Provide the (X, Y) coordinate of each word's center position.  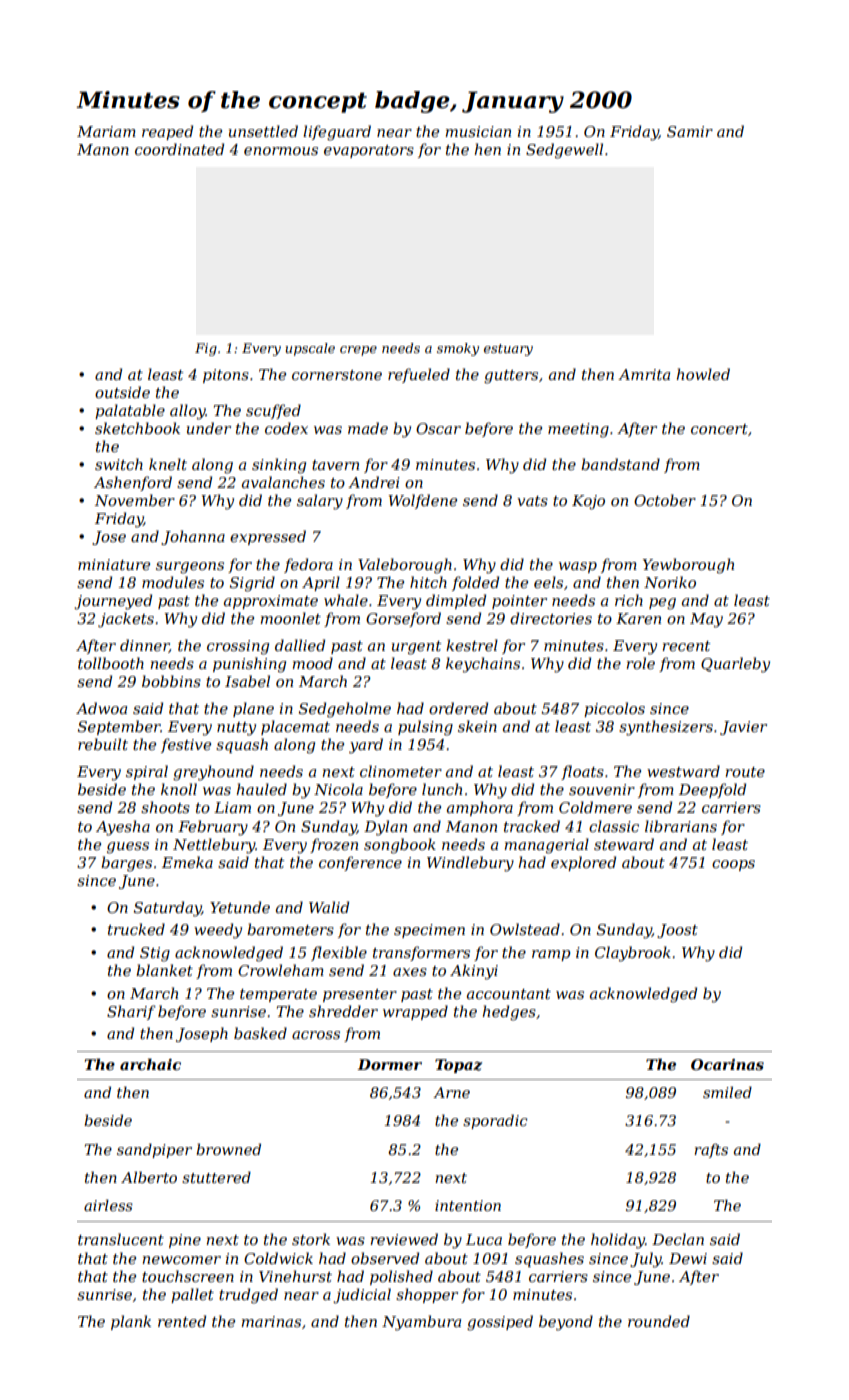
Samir (690, 131)
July (646, 1260)
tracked (532, 826)
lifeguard (337, 133)
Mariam (106, 131)
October (665, 500)
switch (119, 464)
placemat (295, 727)
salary (320, 502)
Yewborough (688, 566)
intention (468, 1205)
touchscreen (188, 1276)
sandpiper (154, 1150)
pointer (519, 602)
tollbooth (111, 663)
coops (733, 865)
